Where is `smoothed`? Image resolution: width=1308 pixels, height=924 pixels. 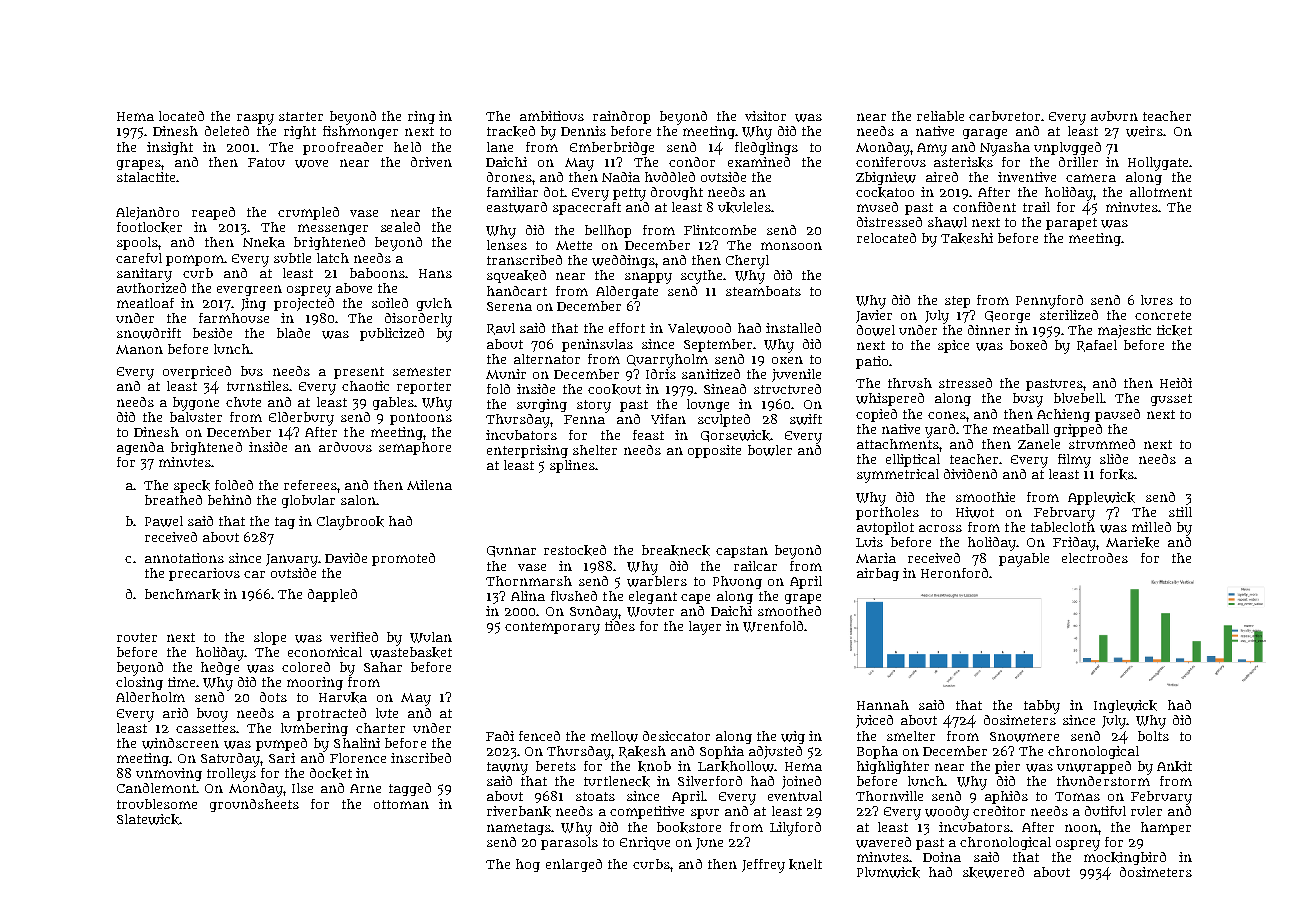
smoothed is located at coordinates (789, 611).
